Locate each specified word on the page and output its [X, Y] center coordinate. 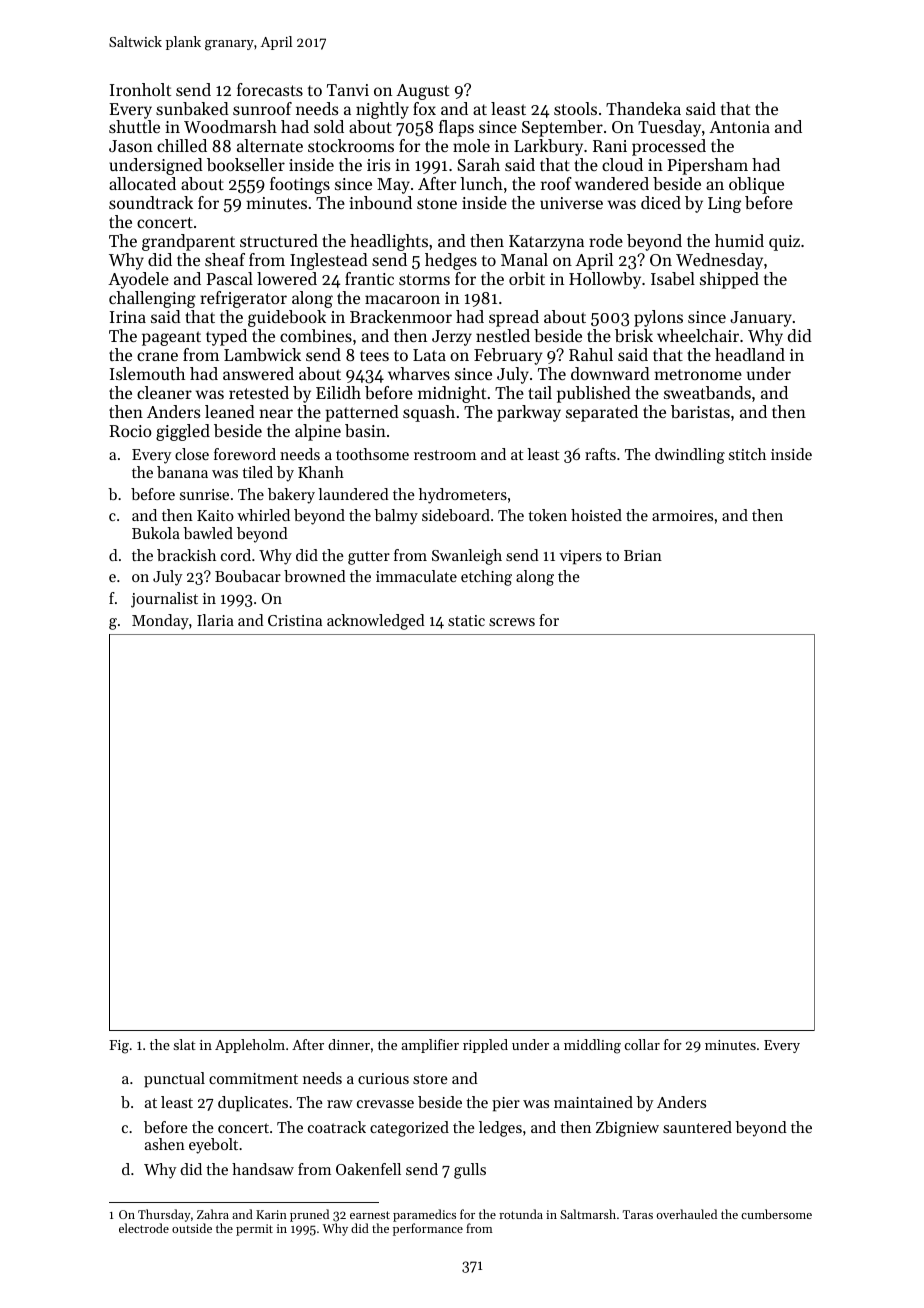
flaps [456, 128]
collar [642, 1044]
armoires [682, 515]
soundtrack [151, 202]
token [547, 515]
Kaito [215, 515]
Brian [643, 555]
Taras [638, 1214]
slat [185, 1044]
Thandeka [643, 108]
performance [428, 1229]
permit [254, 1230]
